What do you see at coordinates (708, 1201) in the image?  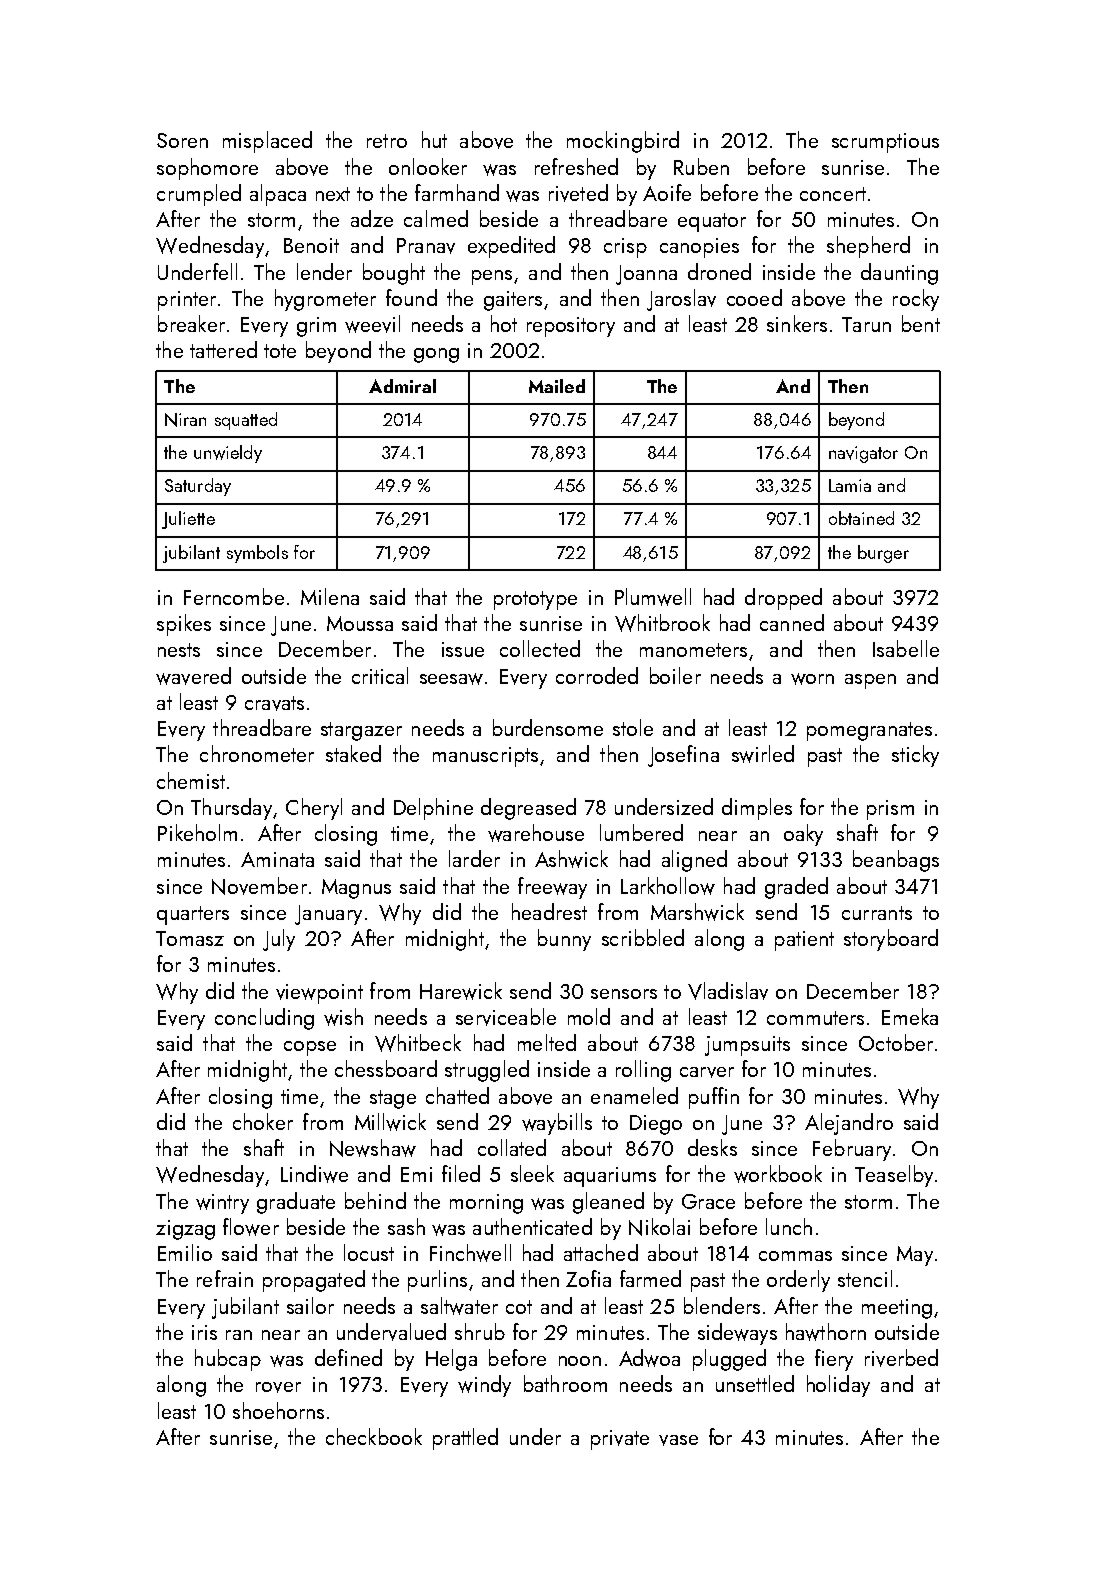 I see `Grace` at bounding box center [708, 1201].
